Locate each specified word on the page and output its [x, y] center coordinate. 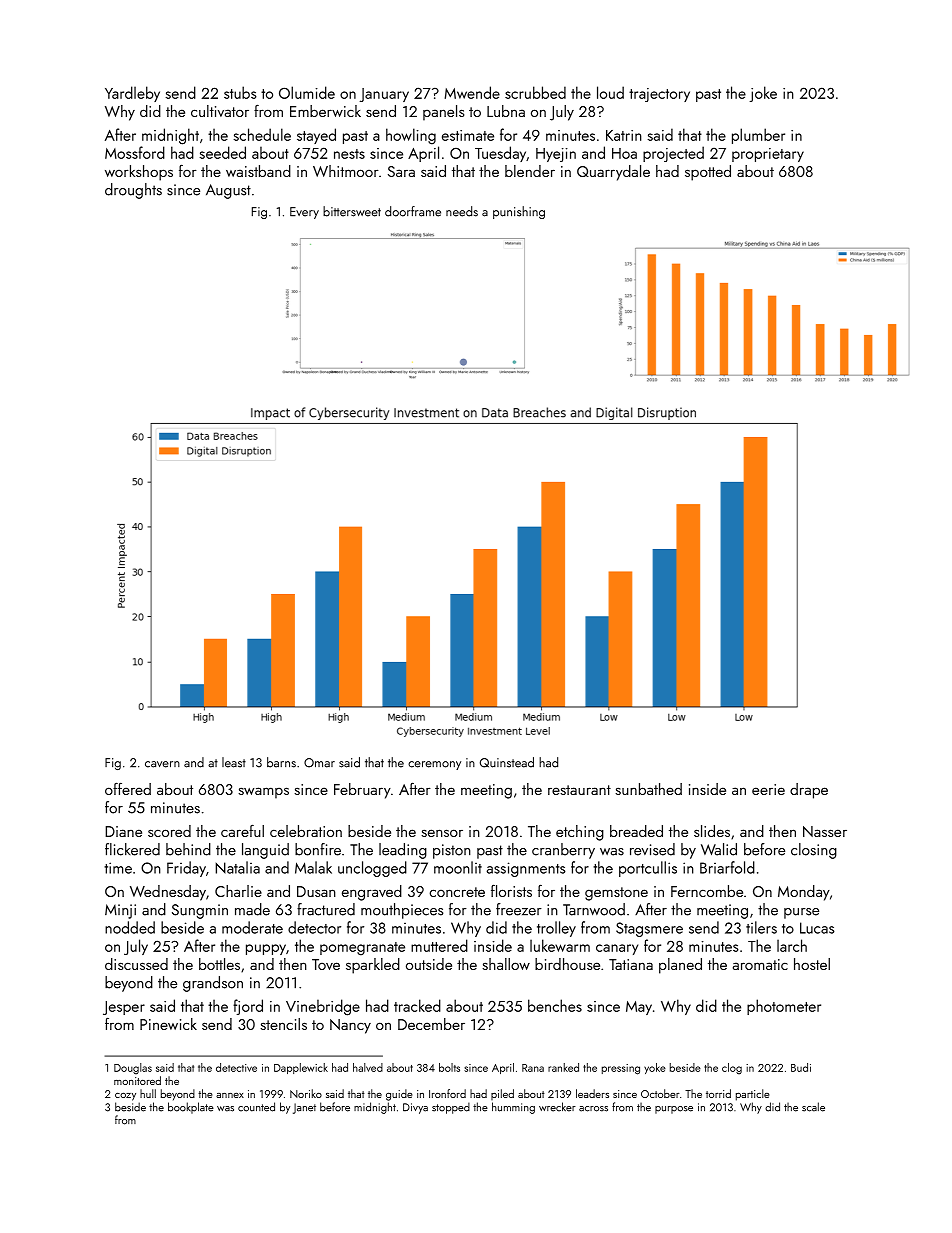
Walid [719, 849]
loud [610, 92]
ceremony [434, 765]
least [234, 762]
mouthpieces [402, 911]
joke [763, 94]
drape [809, 791]
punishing [519, 212]
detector [314, 927]
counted [256, 1107]
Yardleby [132, 94]
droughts [133, 191]
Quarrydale [613, 173]
